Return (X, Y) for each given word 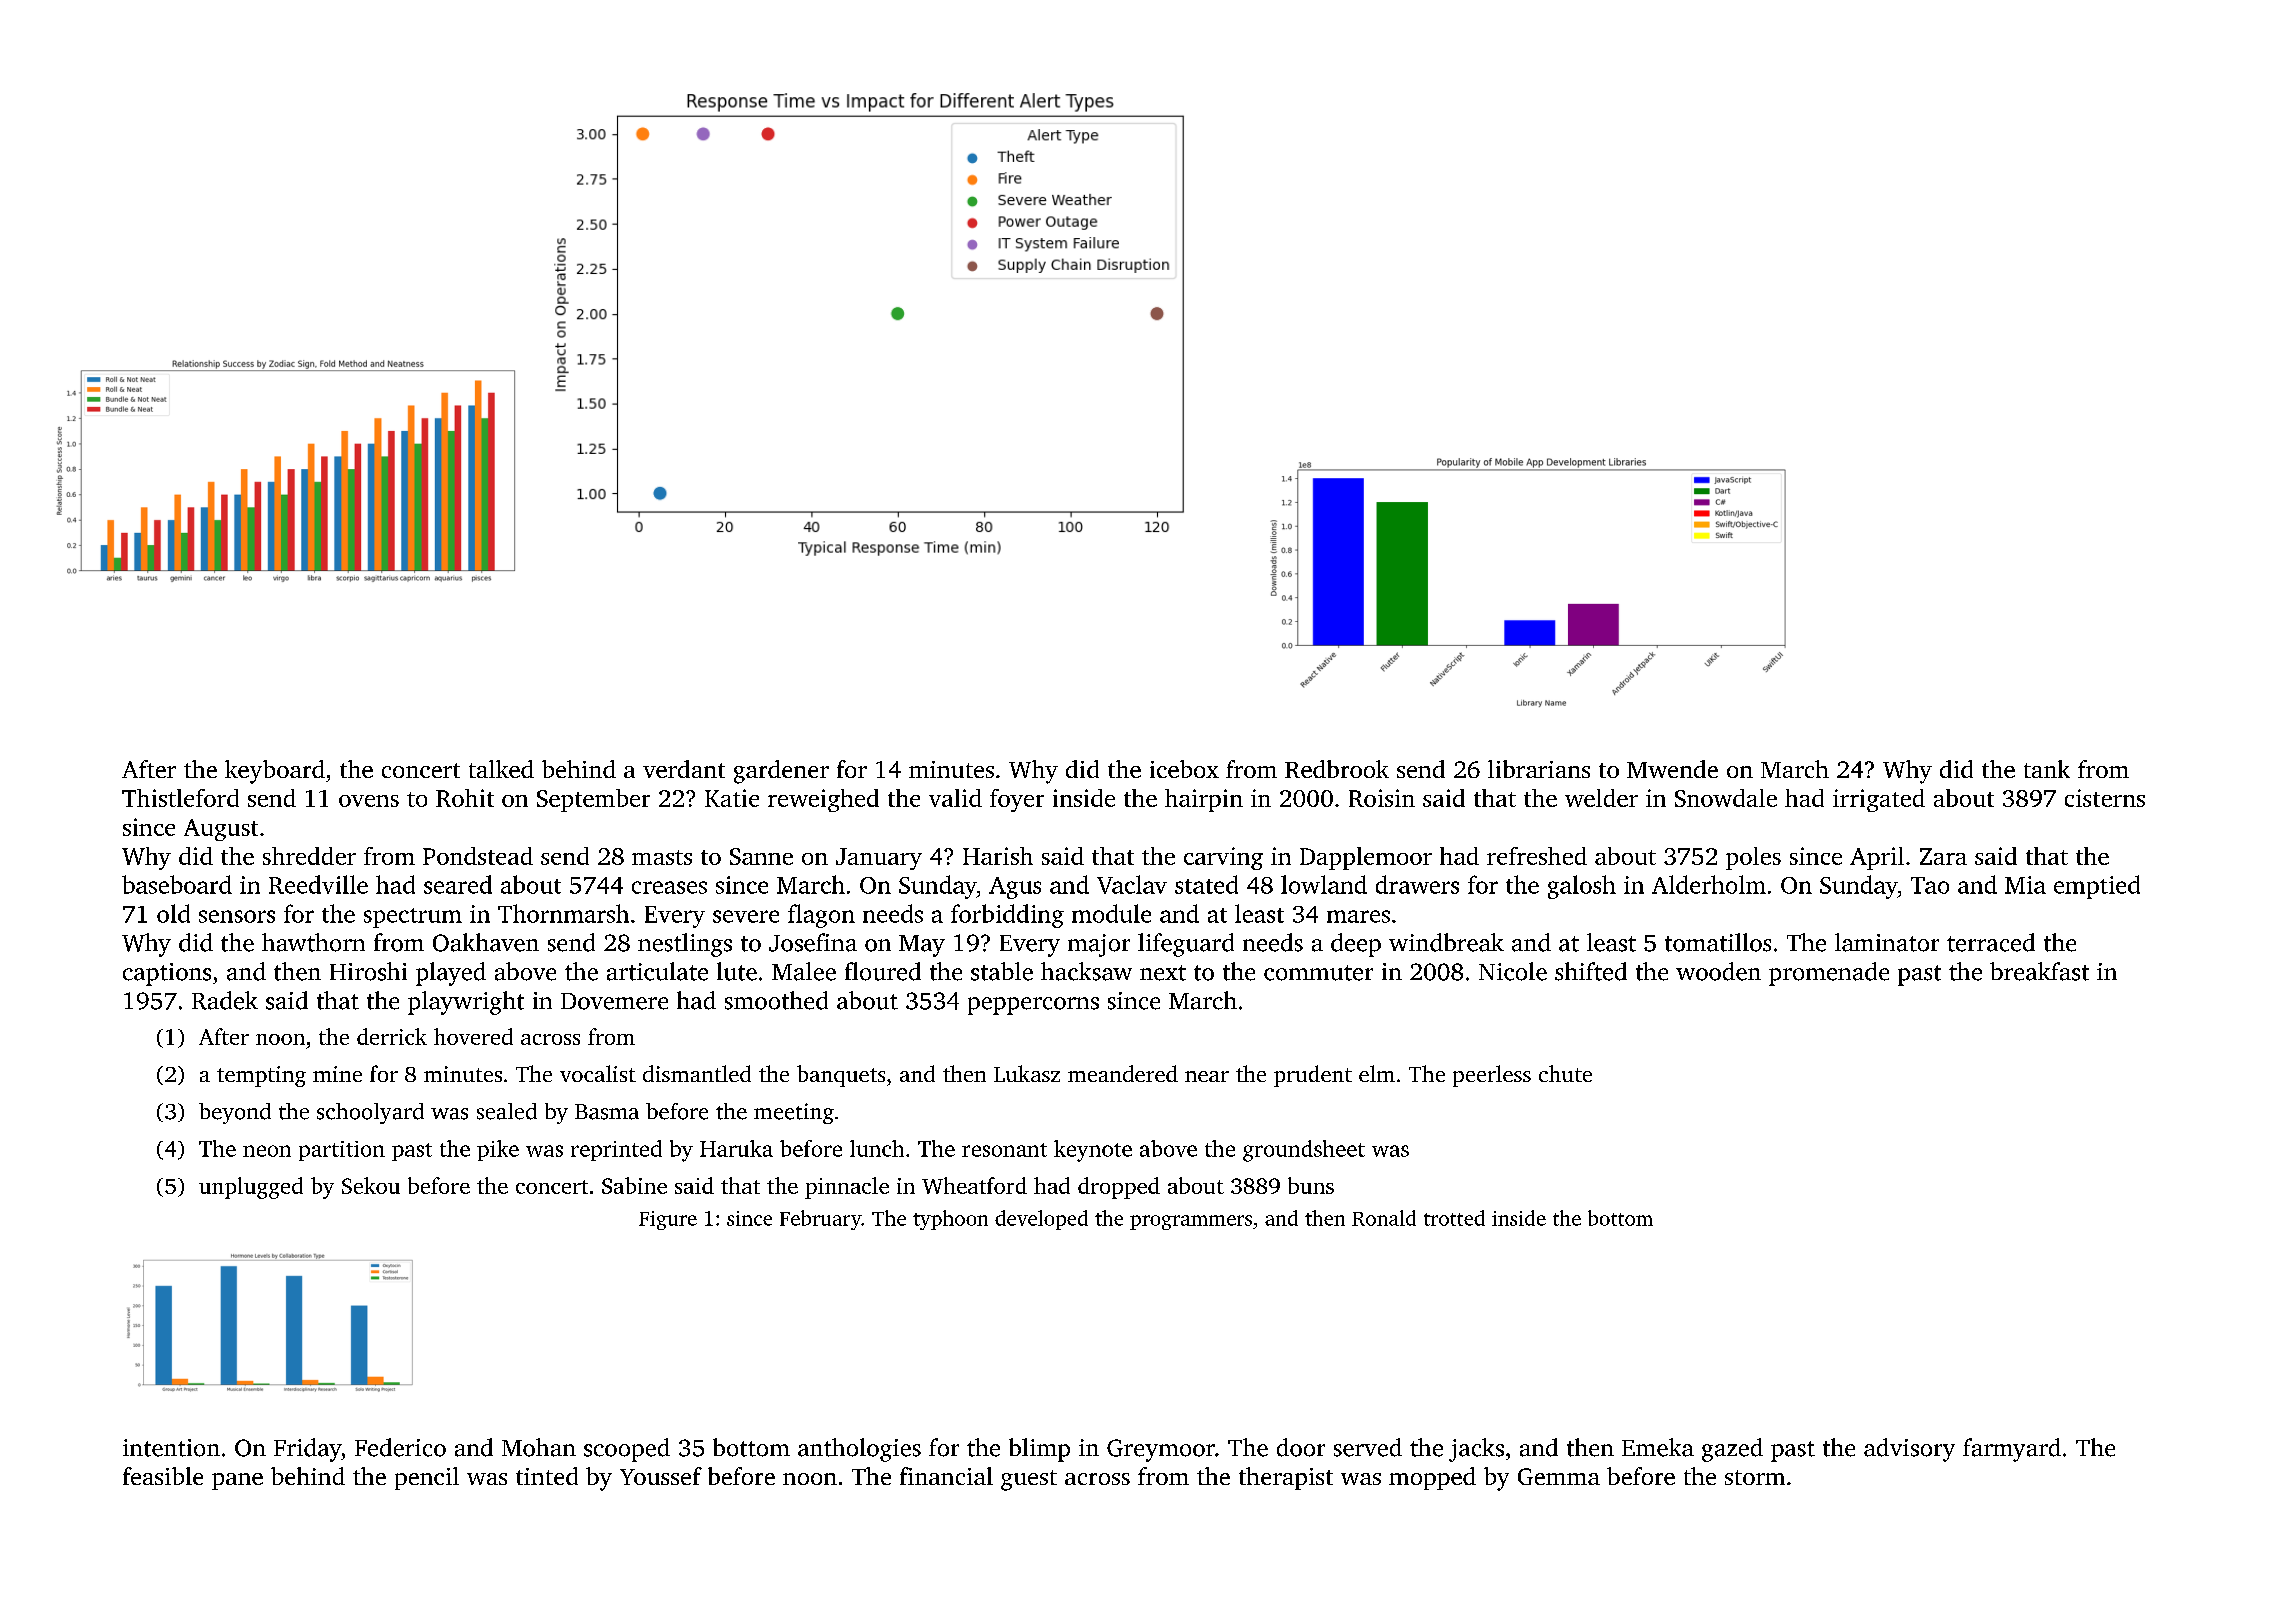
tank (2047, 769)
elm (1377, 1073)
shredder (309, 856)
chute (1565, 1073)
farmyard (2012, 1450)
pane (237, 1481)
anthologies (859, 1450)
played (451, 974)
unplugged (251, 1188)
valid (955, 798)
